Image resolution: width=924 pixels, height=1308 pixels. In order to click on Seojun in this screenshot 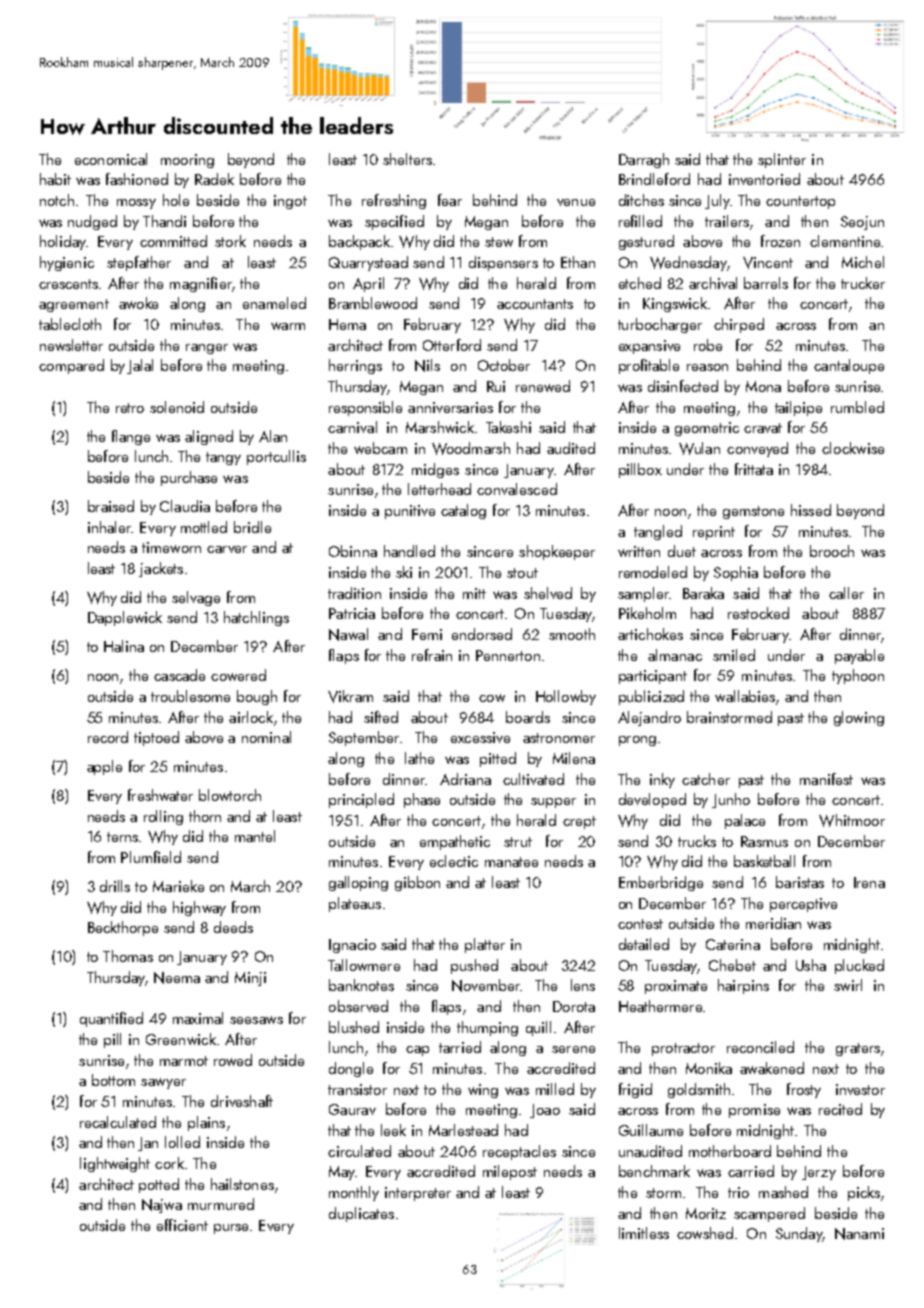, I will do `click(862, 223)`.
